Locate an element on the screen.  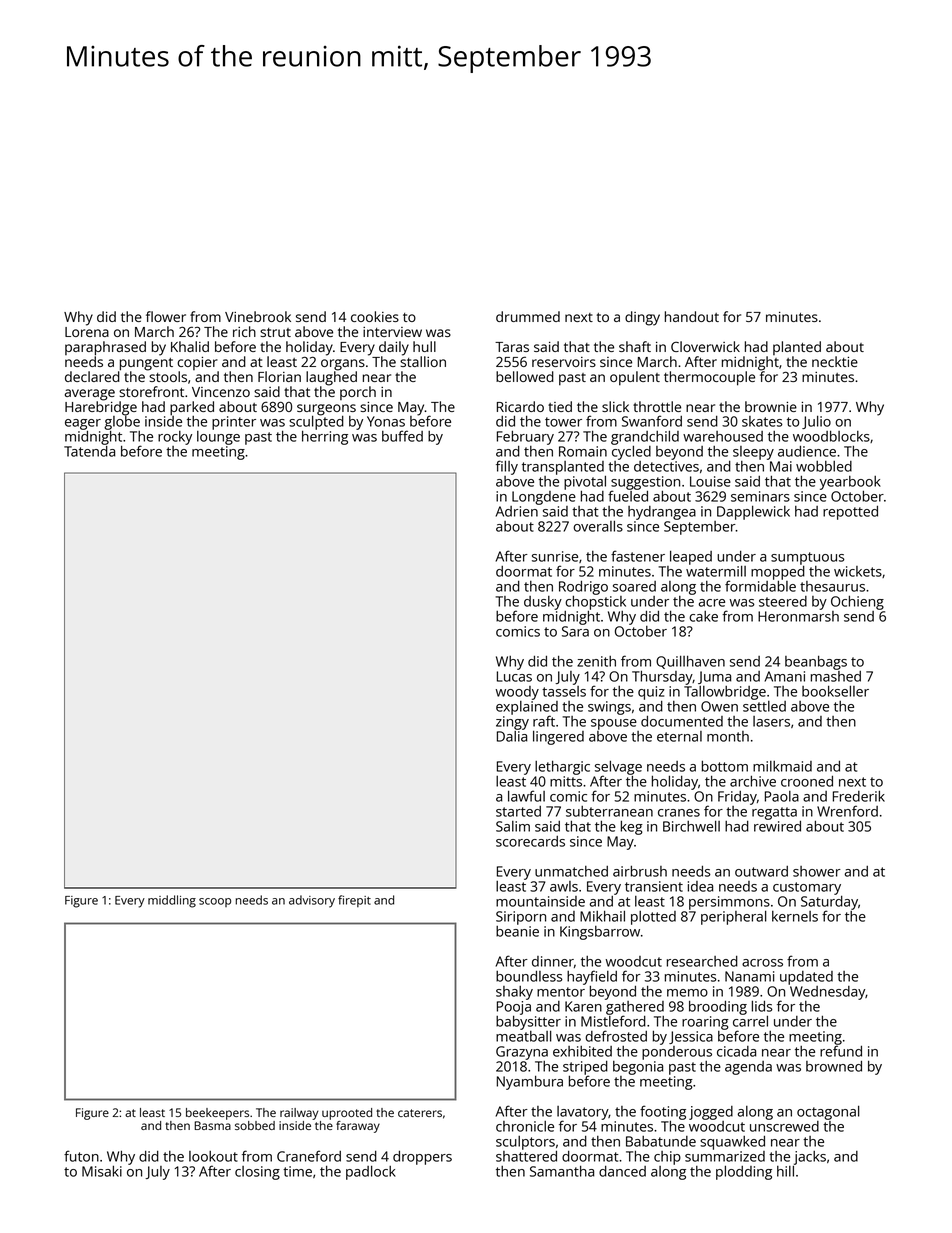
awls is located at coordinates (564, 886).
